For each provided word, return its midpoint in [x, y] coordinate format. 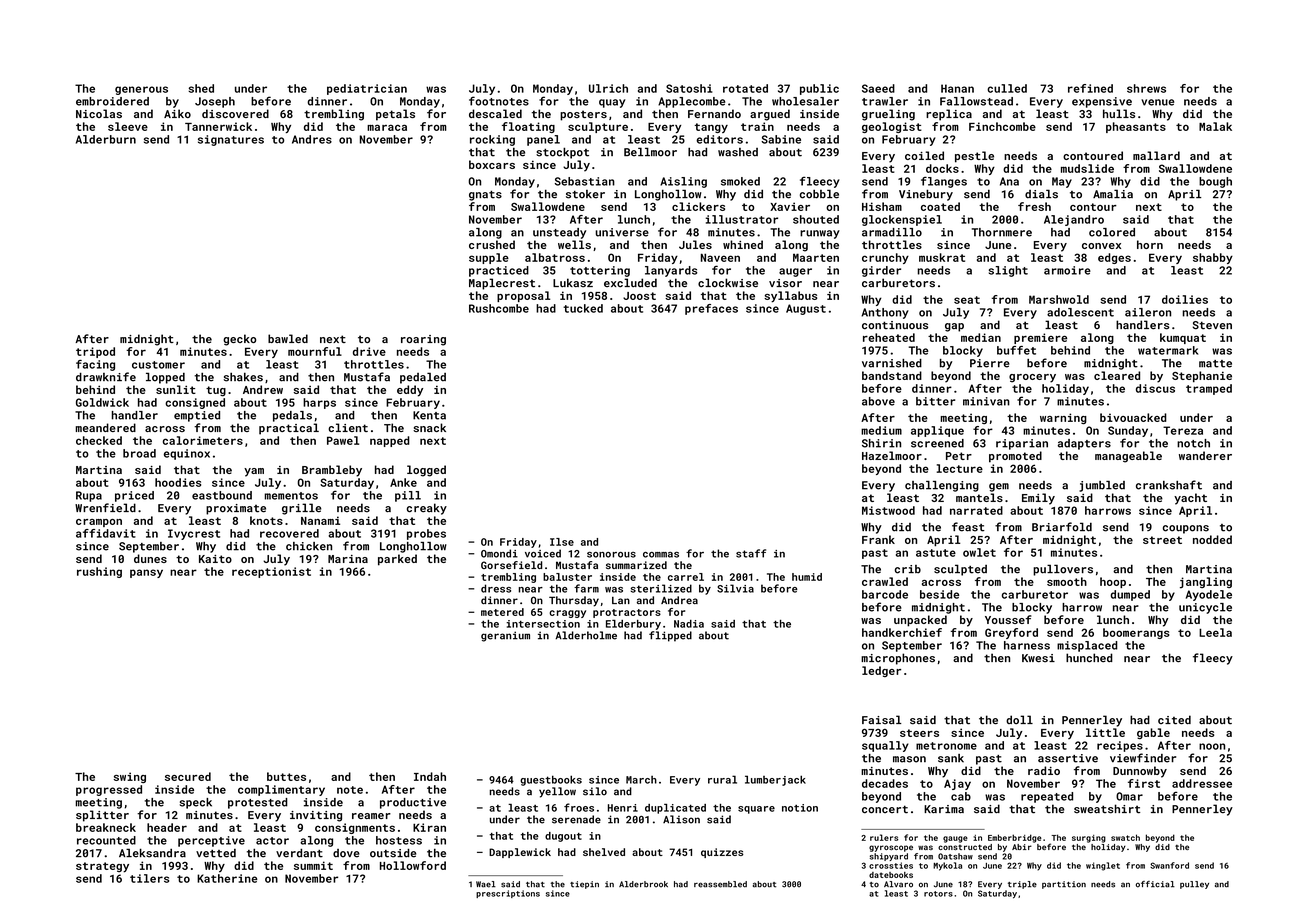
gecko [239, 340]
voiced [543, 553]
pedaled [423, 378]
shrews [1146, 88]
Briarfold [1062, 527]
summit [313, 865]
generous [141, 90]
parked [397, 560]
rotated [745, 88]
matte [1215, 364]
